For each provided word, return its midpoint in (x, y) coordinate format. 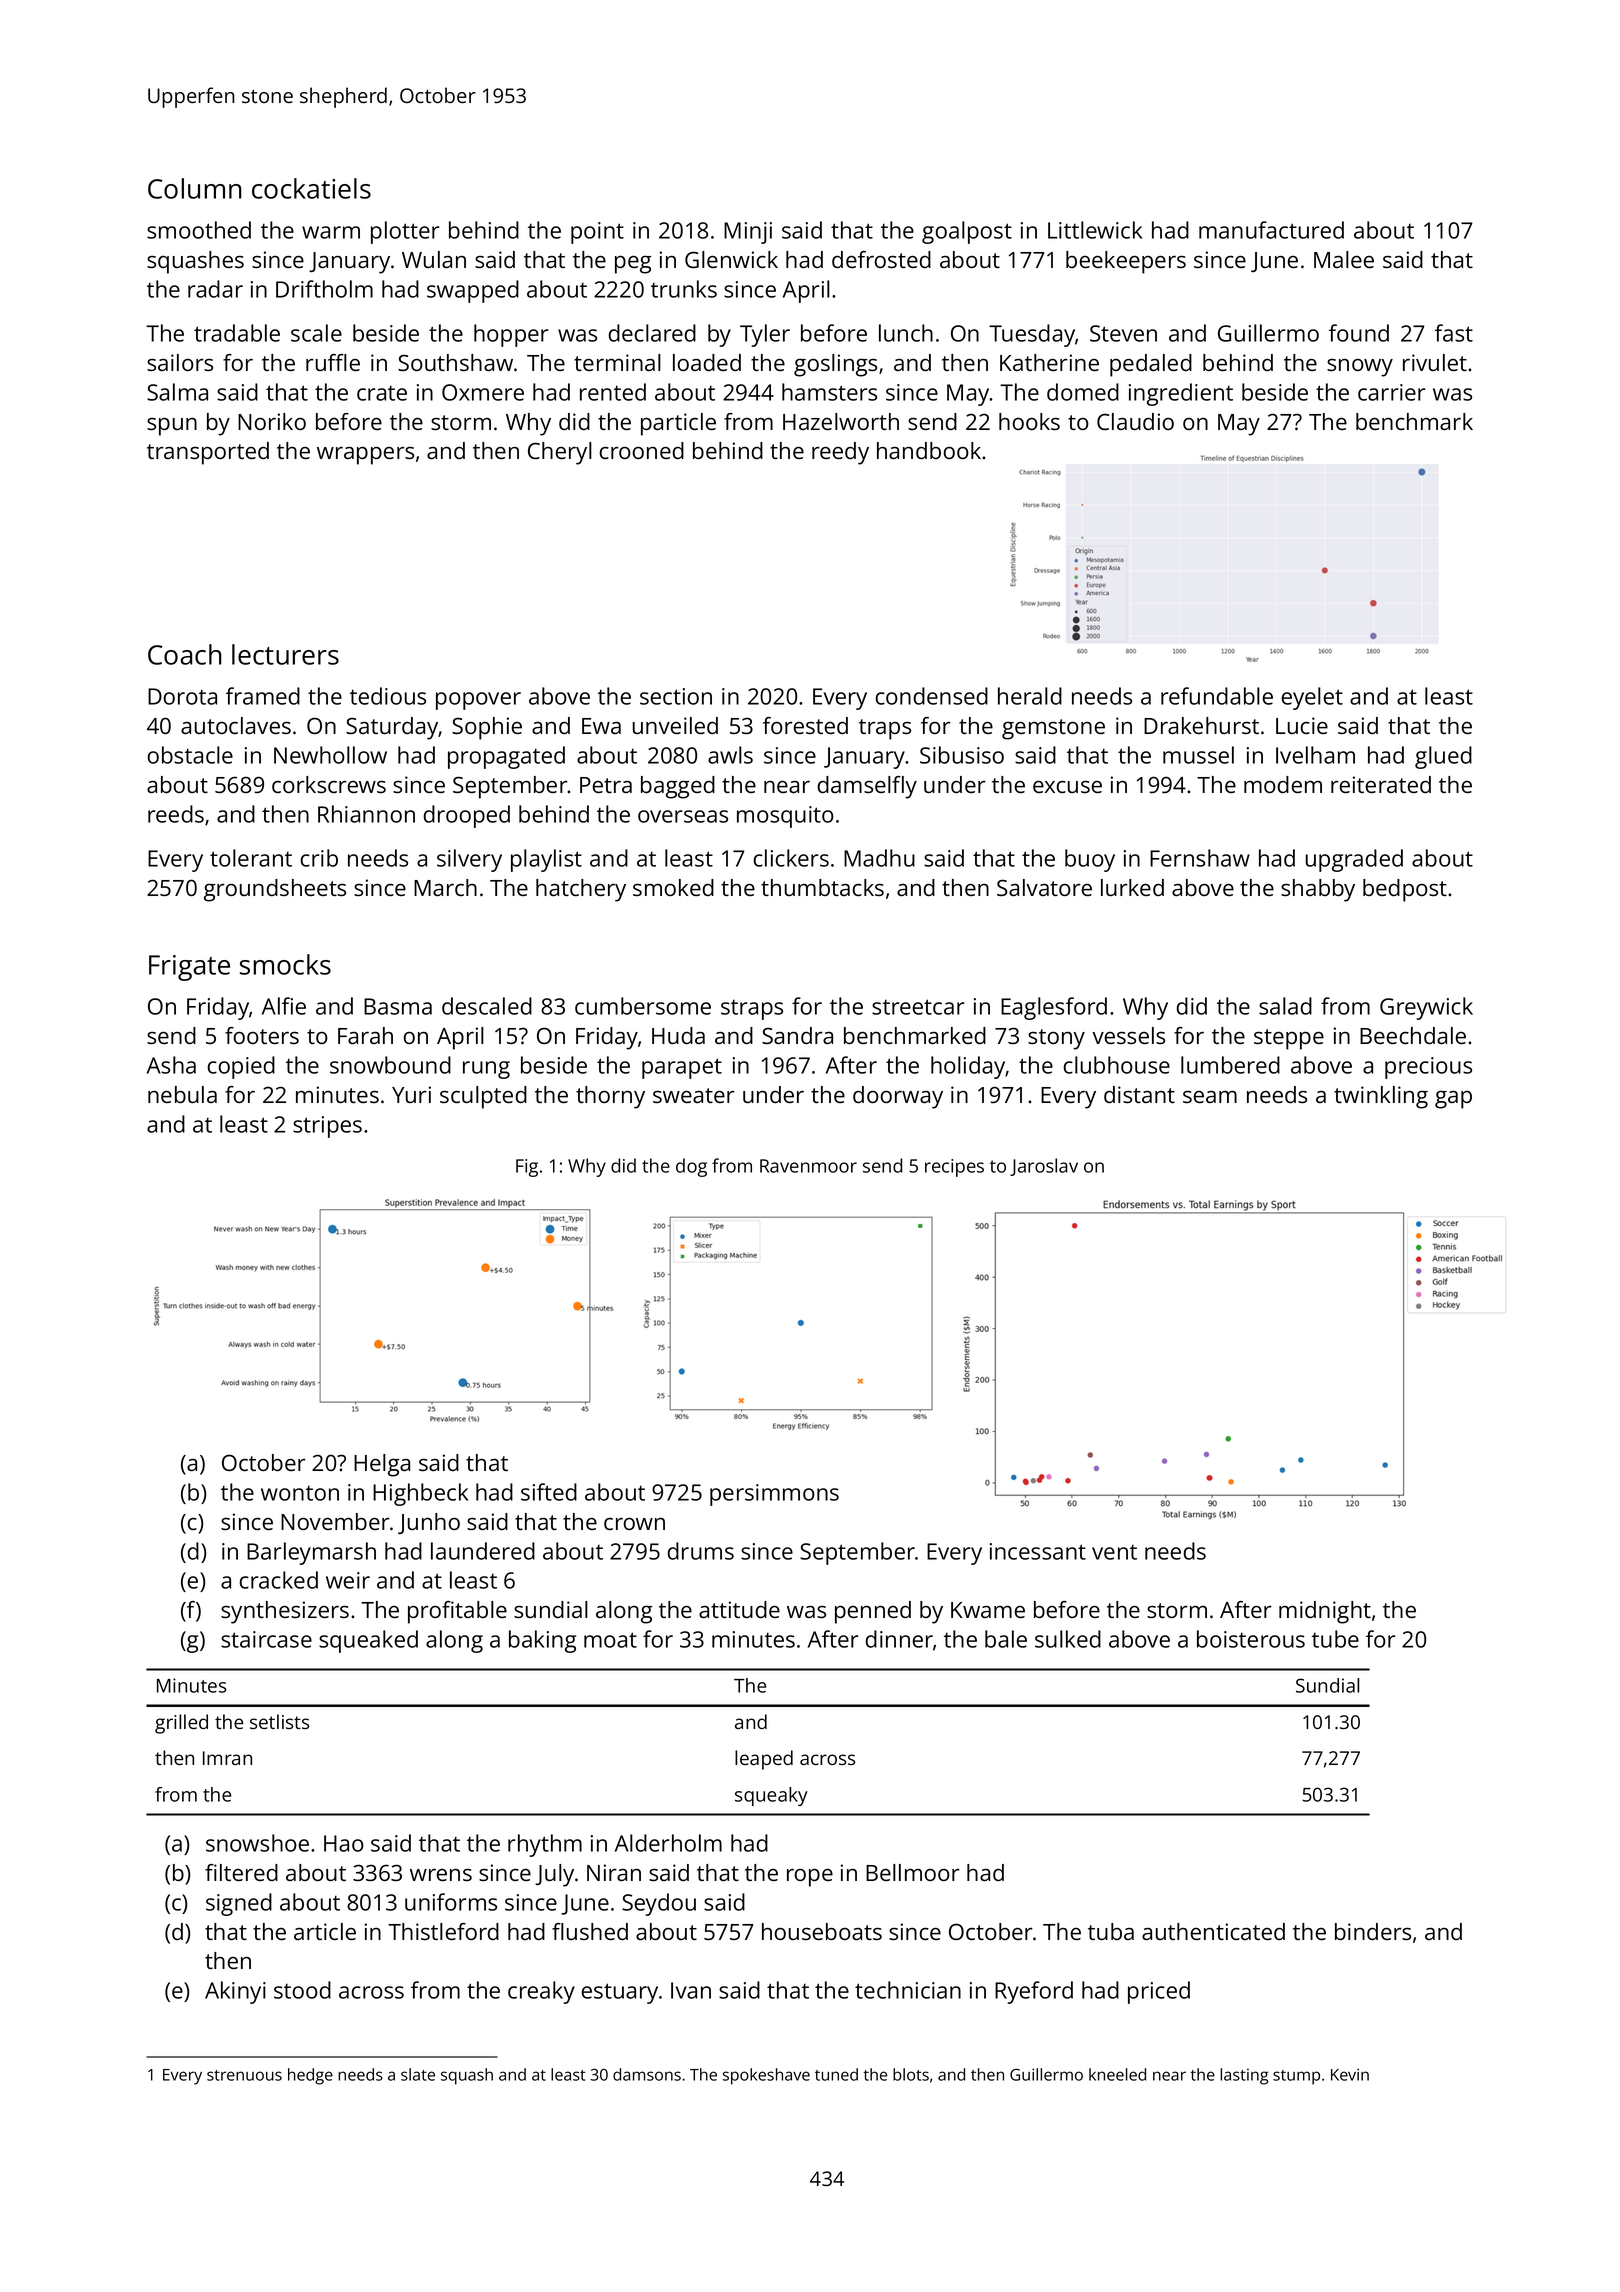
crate (382, 393)
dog (691, 1167)
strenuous (244, 2075)
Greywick (1426, 1008)
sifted (549, 1492)
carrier (1391, 392)
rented (613, 392)
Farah (365, 1035)
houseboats (822, 1931)
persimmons (774, 1495)
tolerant (251, 858)
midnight (1325, 1612)
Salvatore (1044, 887)
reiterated (1381, 784)
